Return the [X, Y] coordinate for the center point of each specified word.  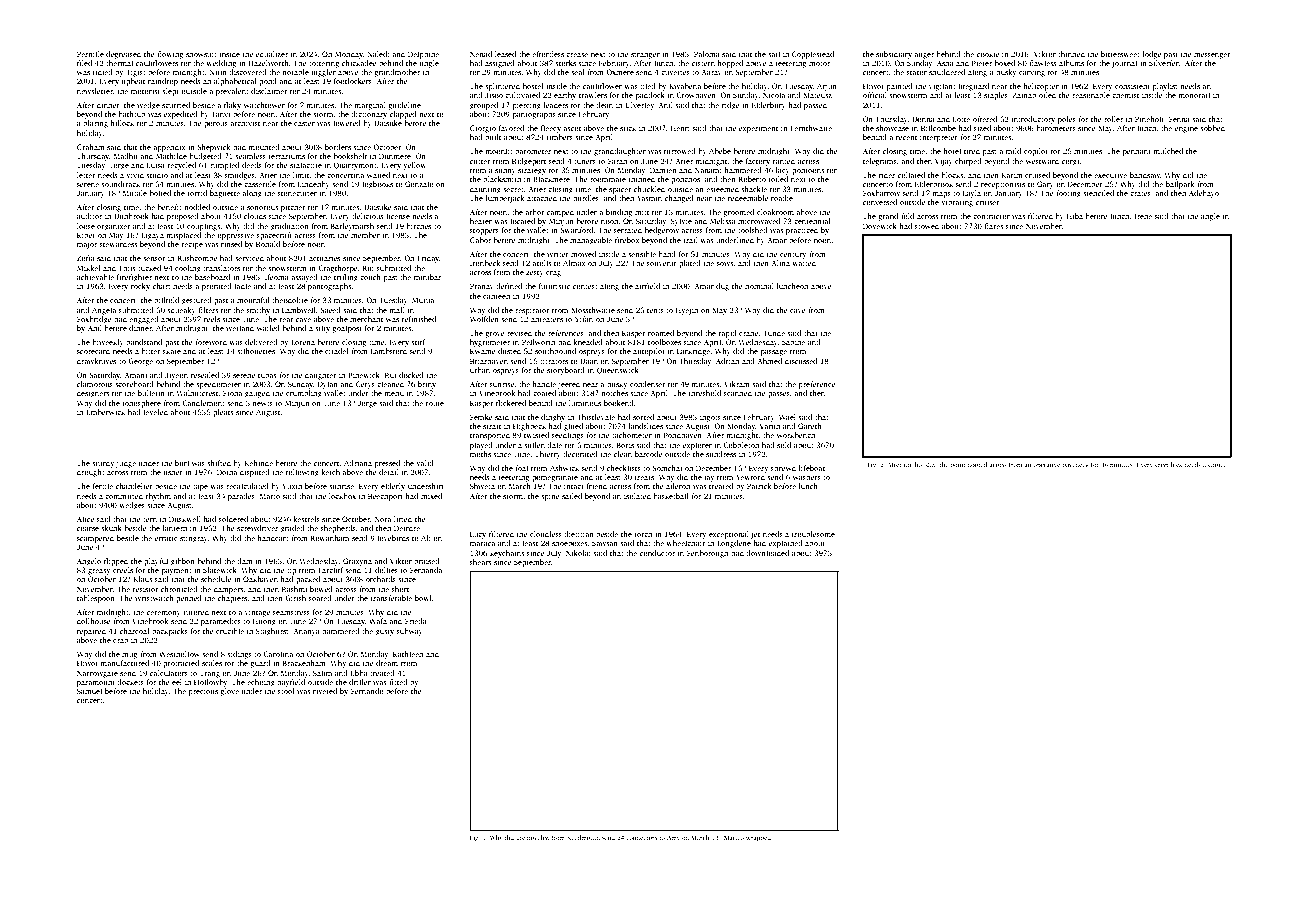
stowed [927, 226]
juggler [323, 73]
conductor [657, 553]
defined [509, 286]
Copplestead [813, 55]
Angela [104, 311]
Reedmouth [583, 837]
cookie [988, 54]
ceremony [164, 614]
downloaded [767, 553]
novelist [538, 837]
